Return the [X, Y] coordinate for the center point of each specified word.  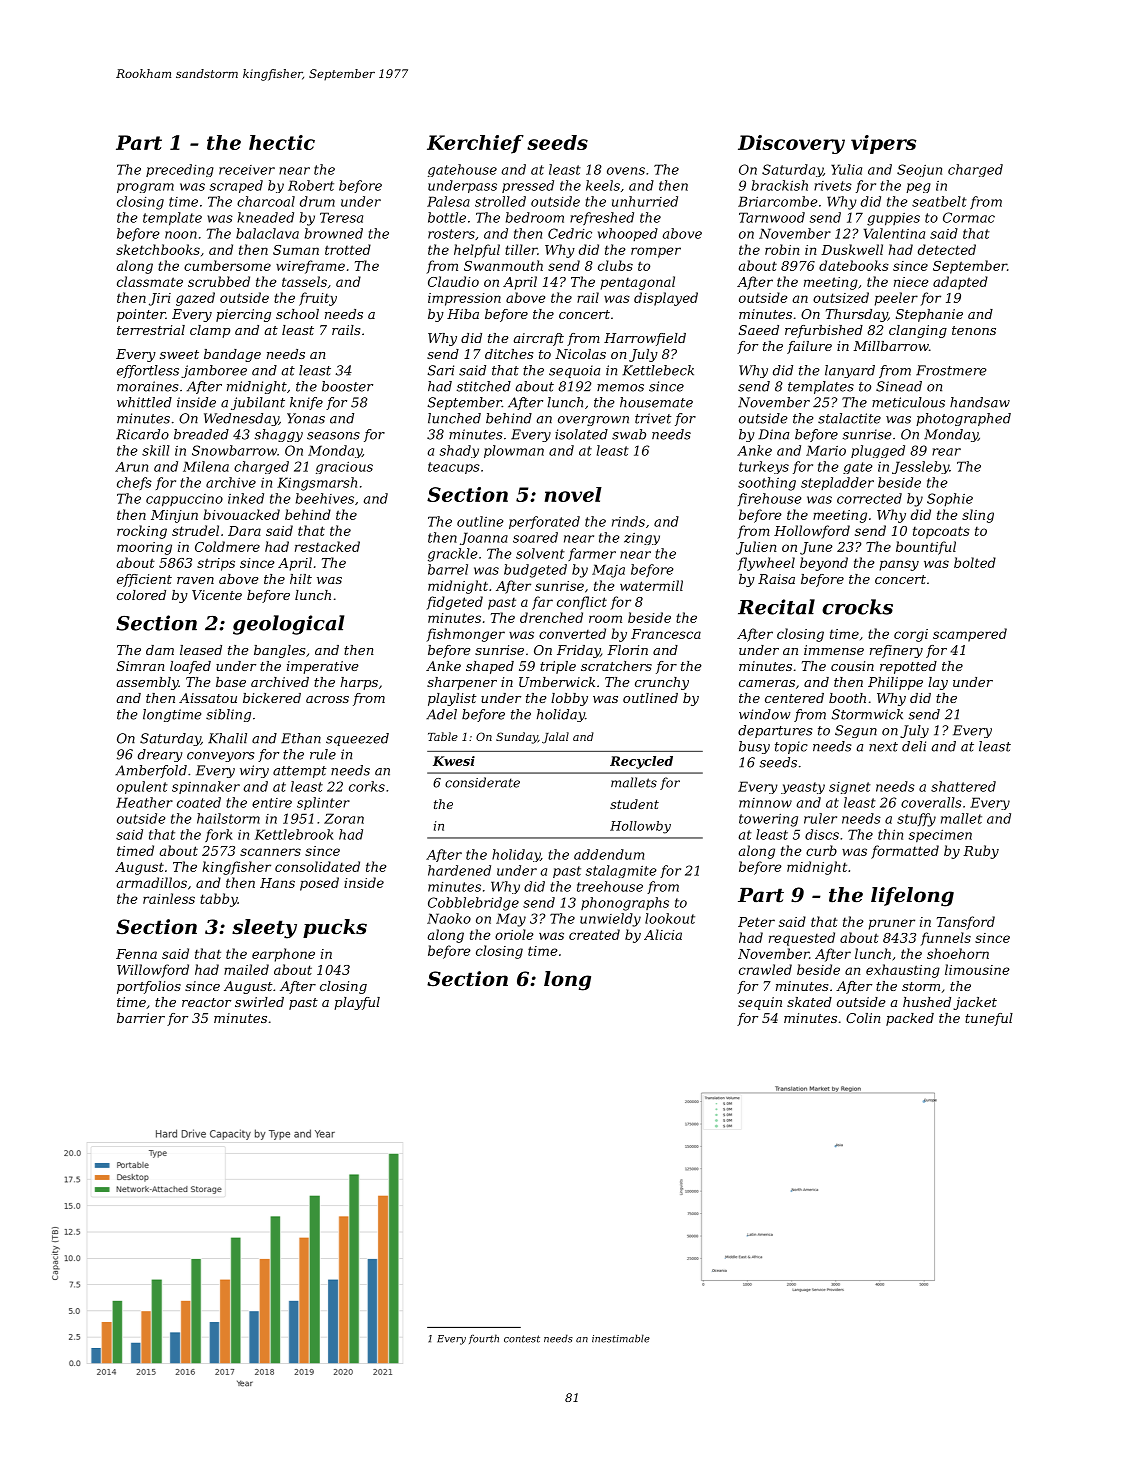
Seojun [919, 170]
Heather [144, 802]
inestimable [621, 1338]
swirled [259, 1002]
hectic [282, 142]
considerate [482, 782]
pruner [892, 924]
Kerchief [475, 144]
